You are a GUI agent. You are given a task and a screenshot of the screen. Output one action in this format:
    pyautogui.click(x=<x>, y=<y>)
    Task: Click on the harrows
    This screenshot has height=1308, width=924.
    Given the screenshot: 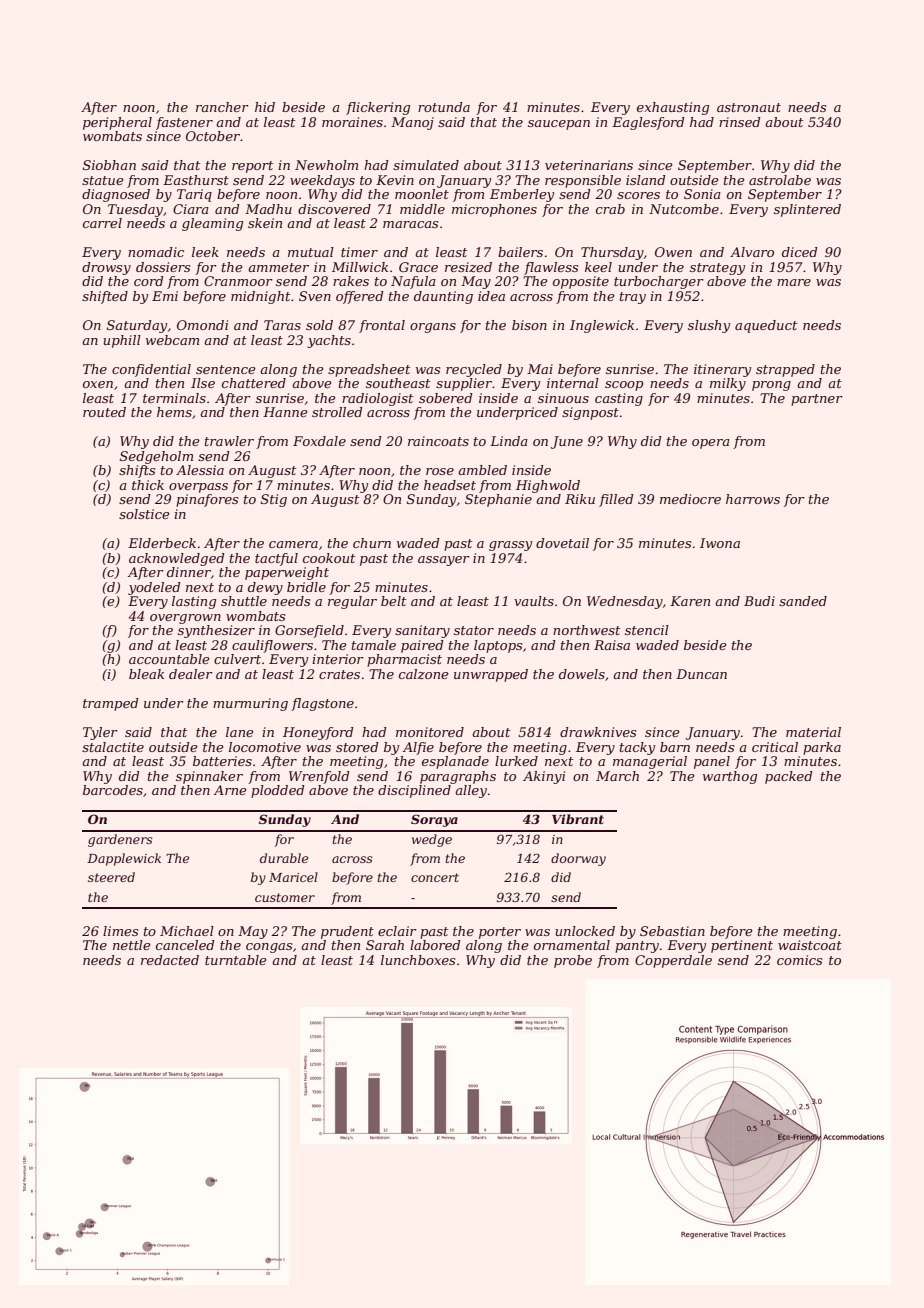 What is the action you would take?
    pyautogui.click(x=753, y=499)
